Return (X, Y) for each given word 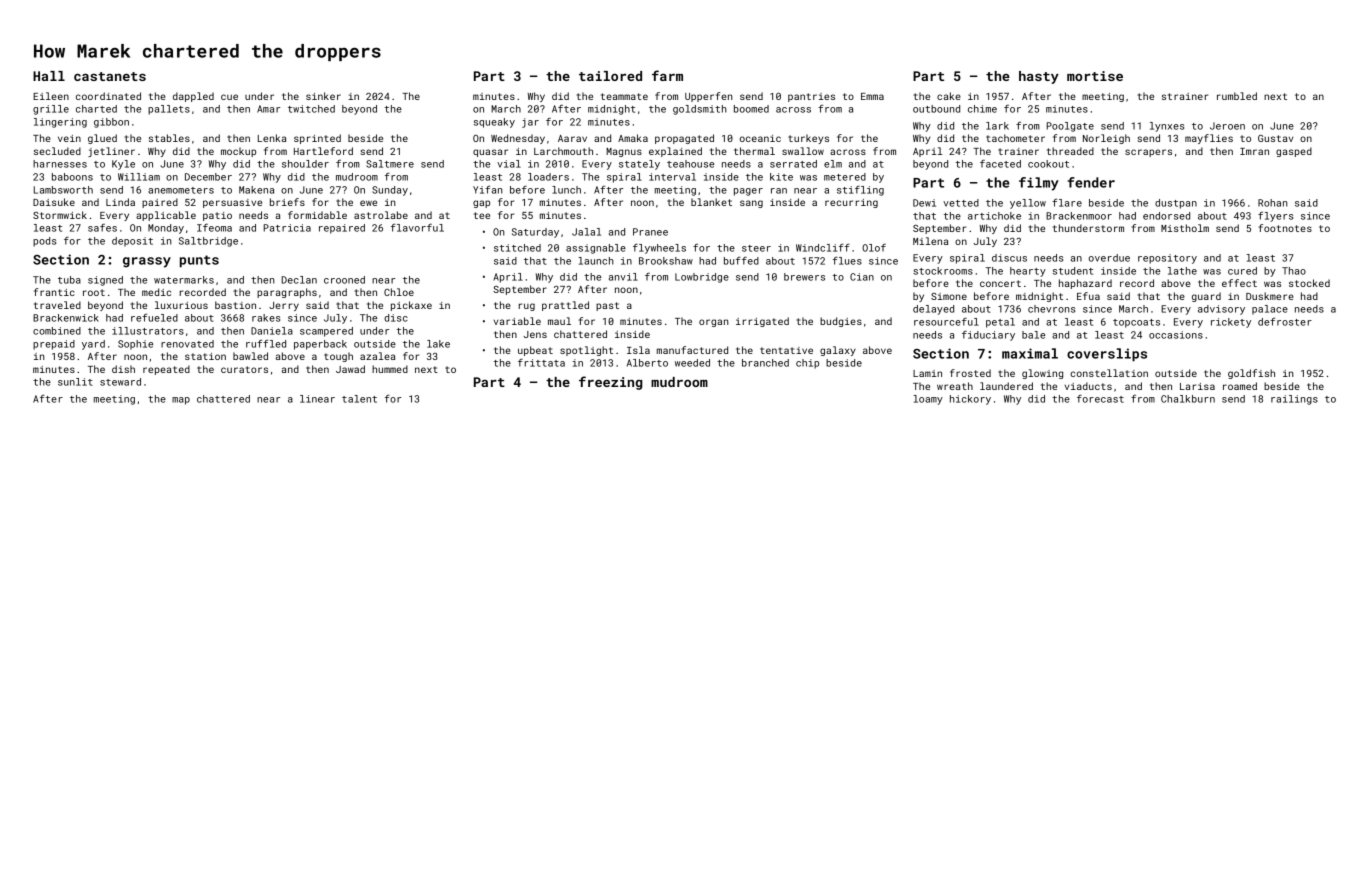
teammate (624, 96)
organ (714, 323)
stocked (1309, 283)
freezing (610, 383)
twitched (311, 109)
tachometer (1015, 138)
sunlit (75, 382)
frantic (54, 292)
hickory (970, 400)
